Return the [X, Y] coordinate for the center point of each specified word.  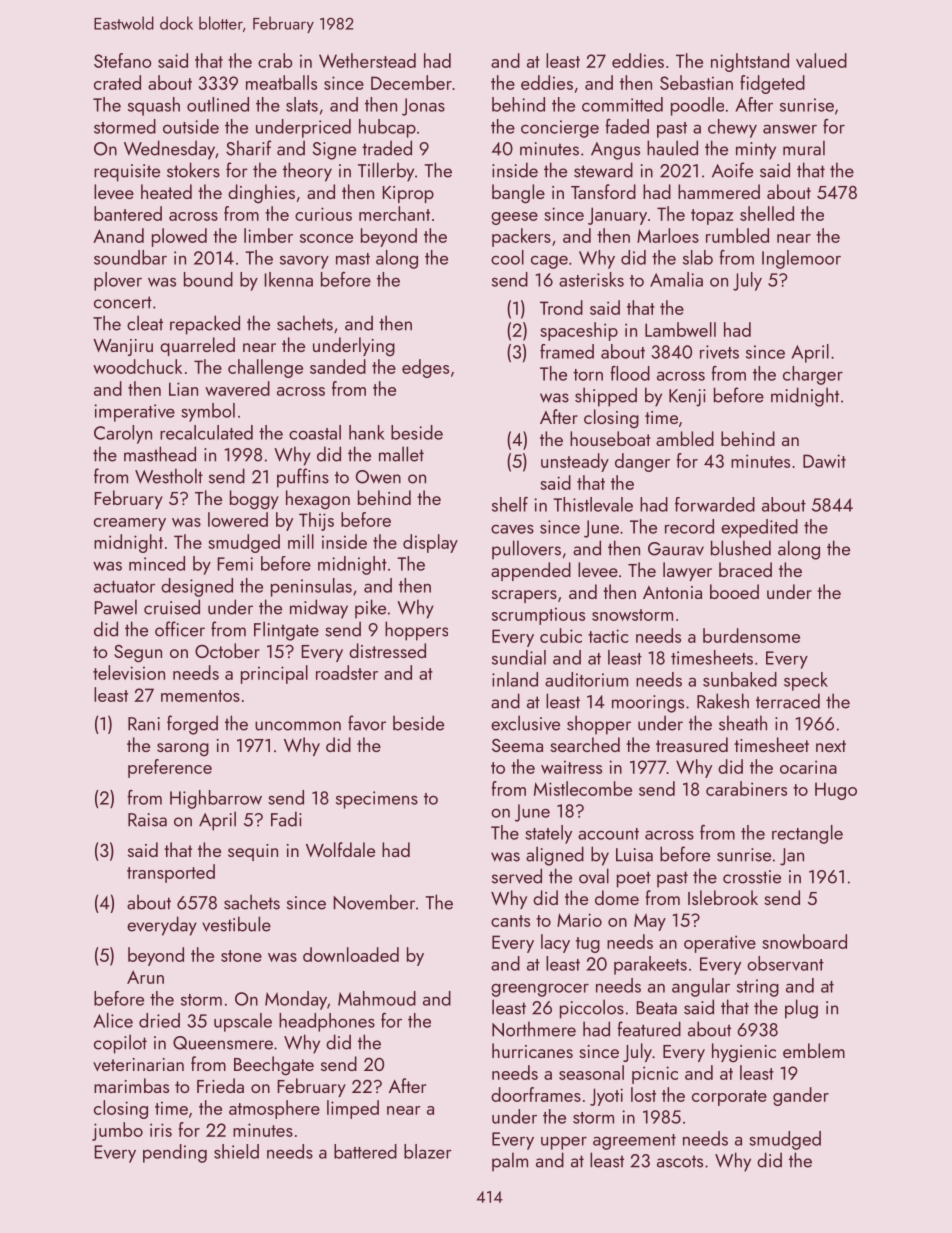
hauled [672, 148]
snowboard [805, 941]
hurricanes [532, 1050]
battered [365, 1151]
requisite [127, 173]
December [411, 82]
